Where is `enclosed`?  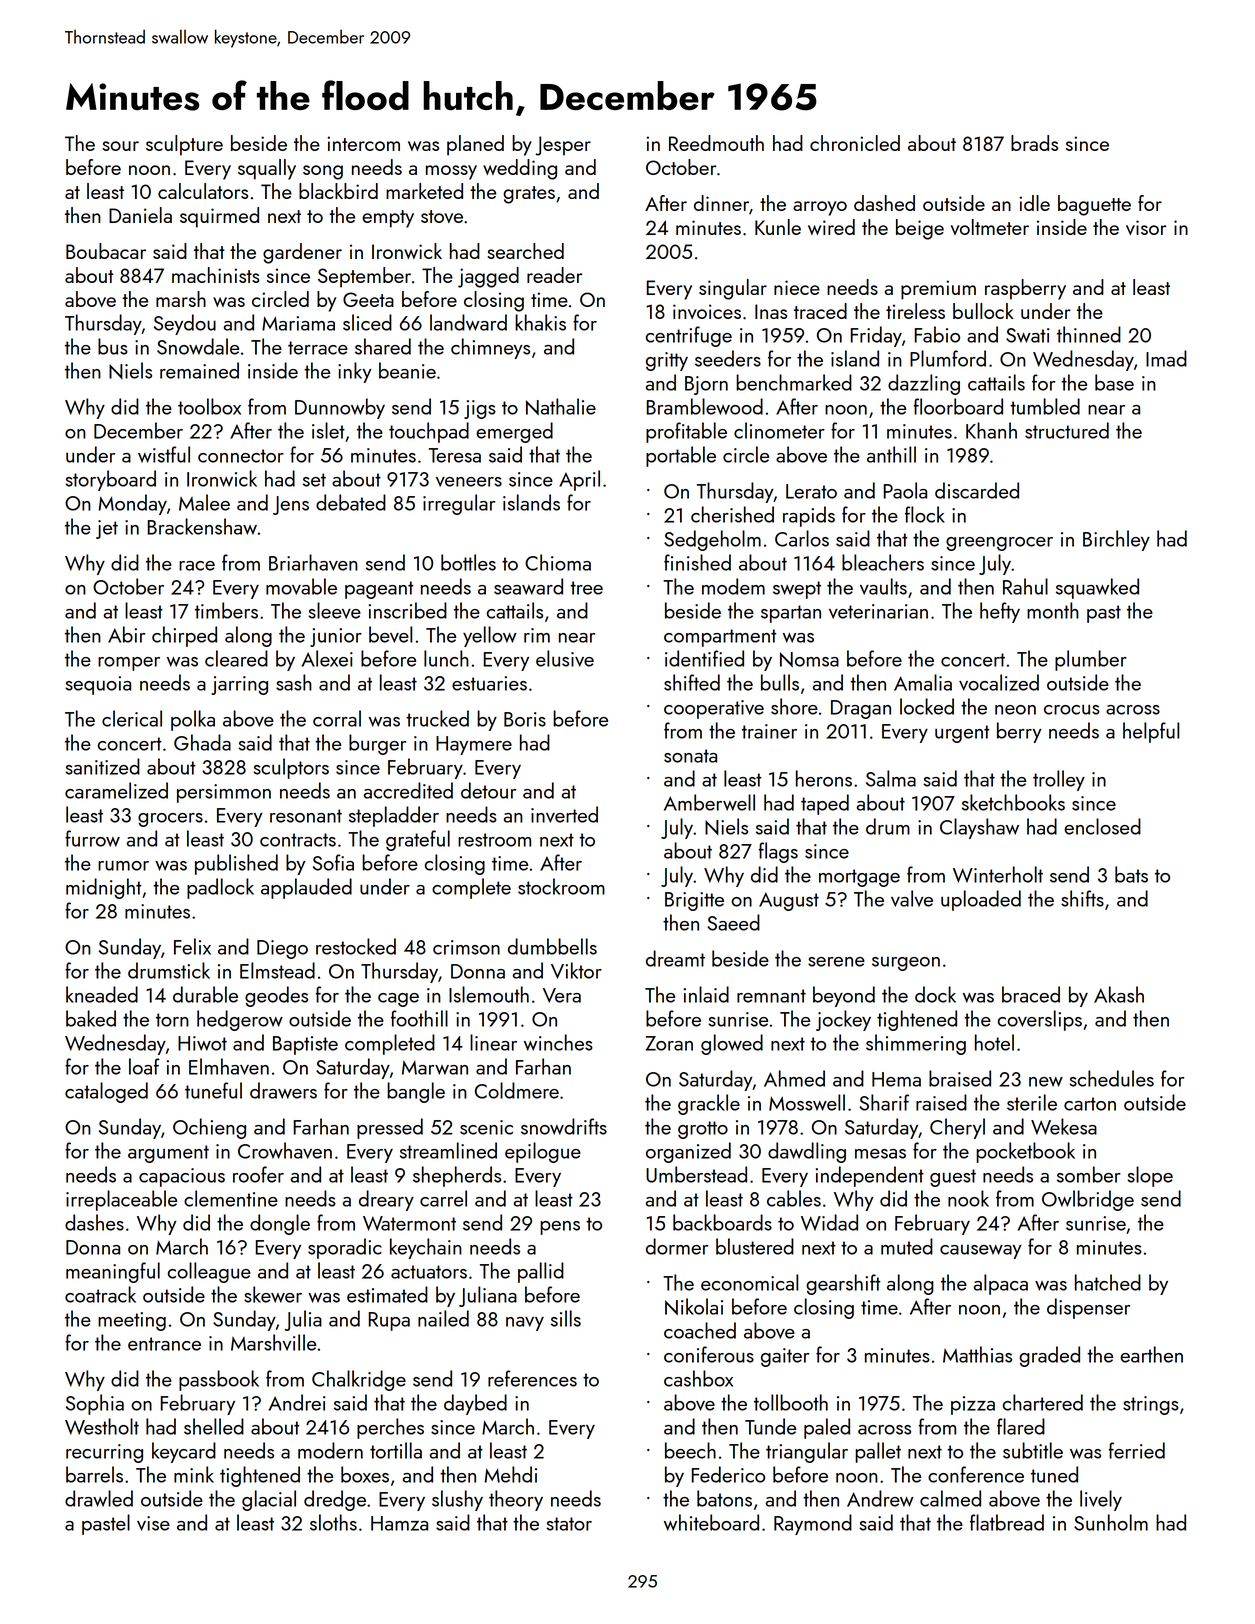
enclosed is located at coordinates (1102, 826).
